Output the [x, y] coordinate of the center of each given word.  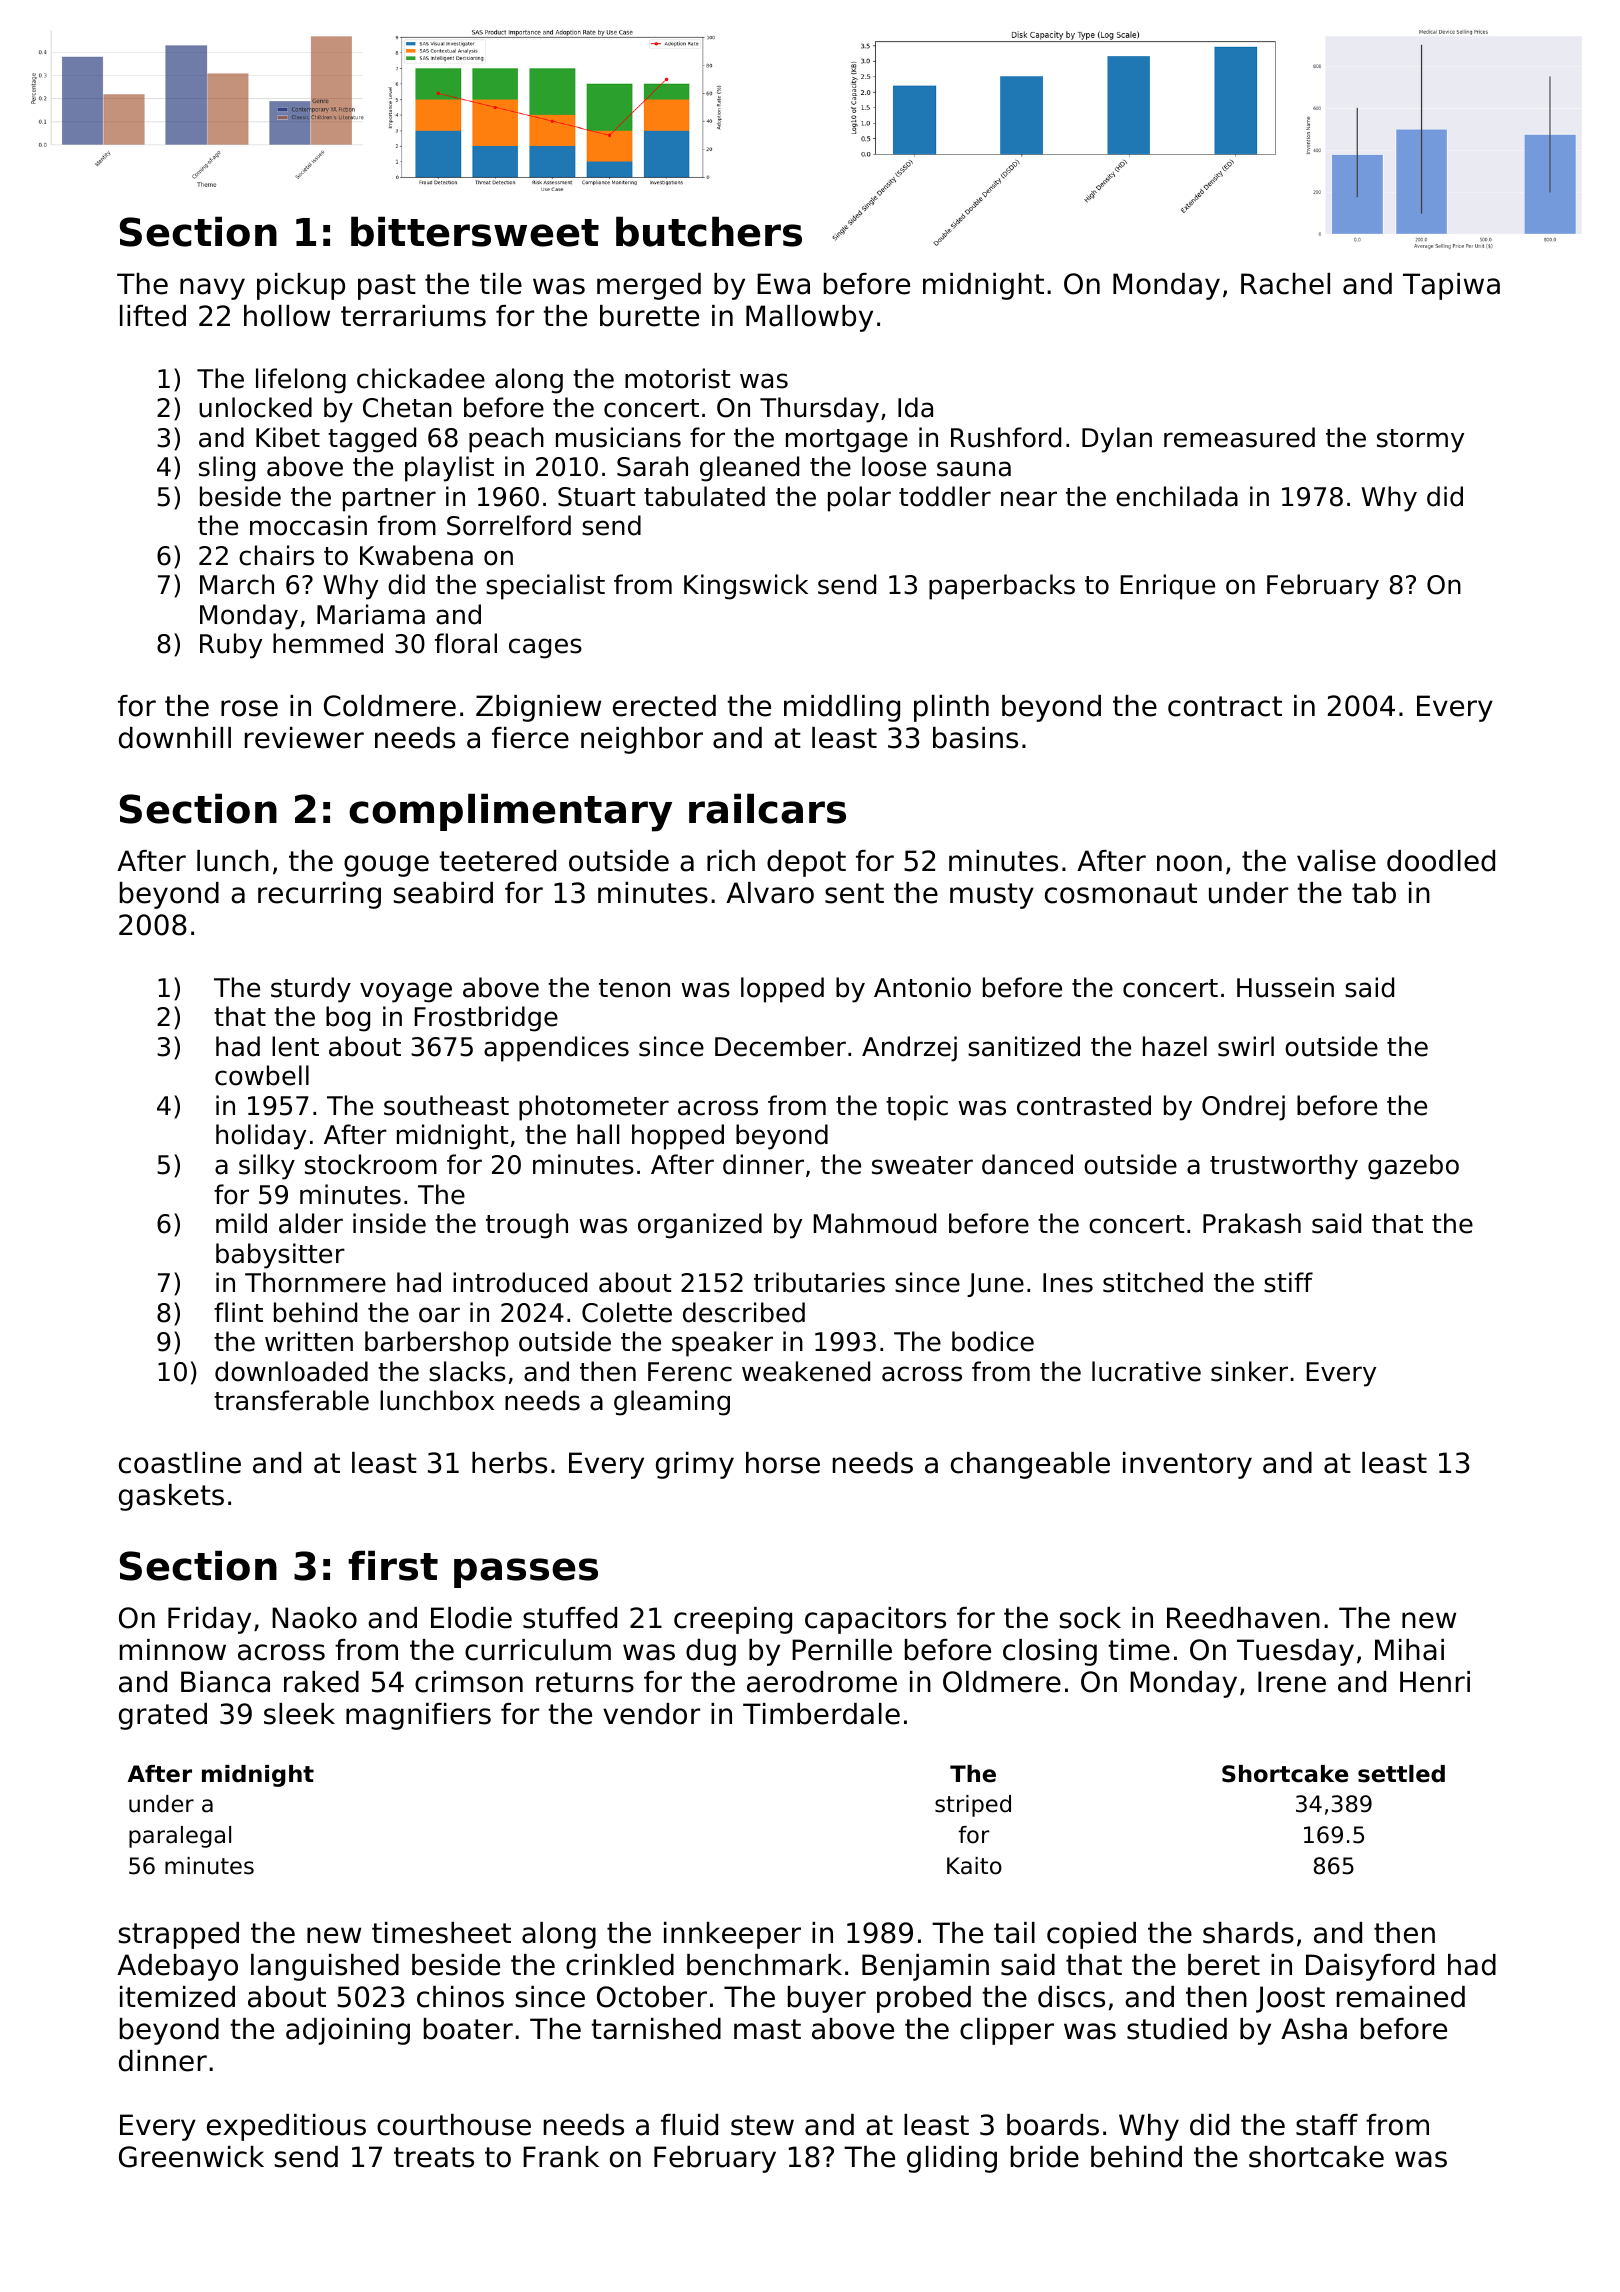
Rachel [1285, 284]
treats [434, 2157]
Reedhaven [1243, 1618]
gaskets [171, 1497]
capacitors [875, 1620]
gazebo [1413, 1167]
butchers [709, 231]
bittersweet [475, 231]
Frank [561, 2157]
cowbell [262, 1075]
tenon [634, 988]
